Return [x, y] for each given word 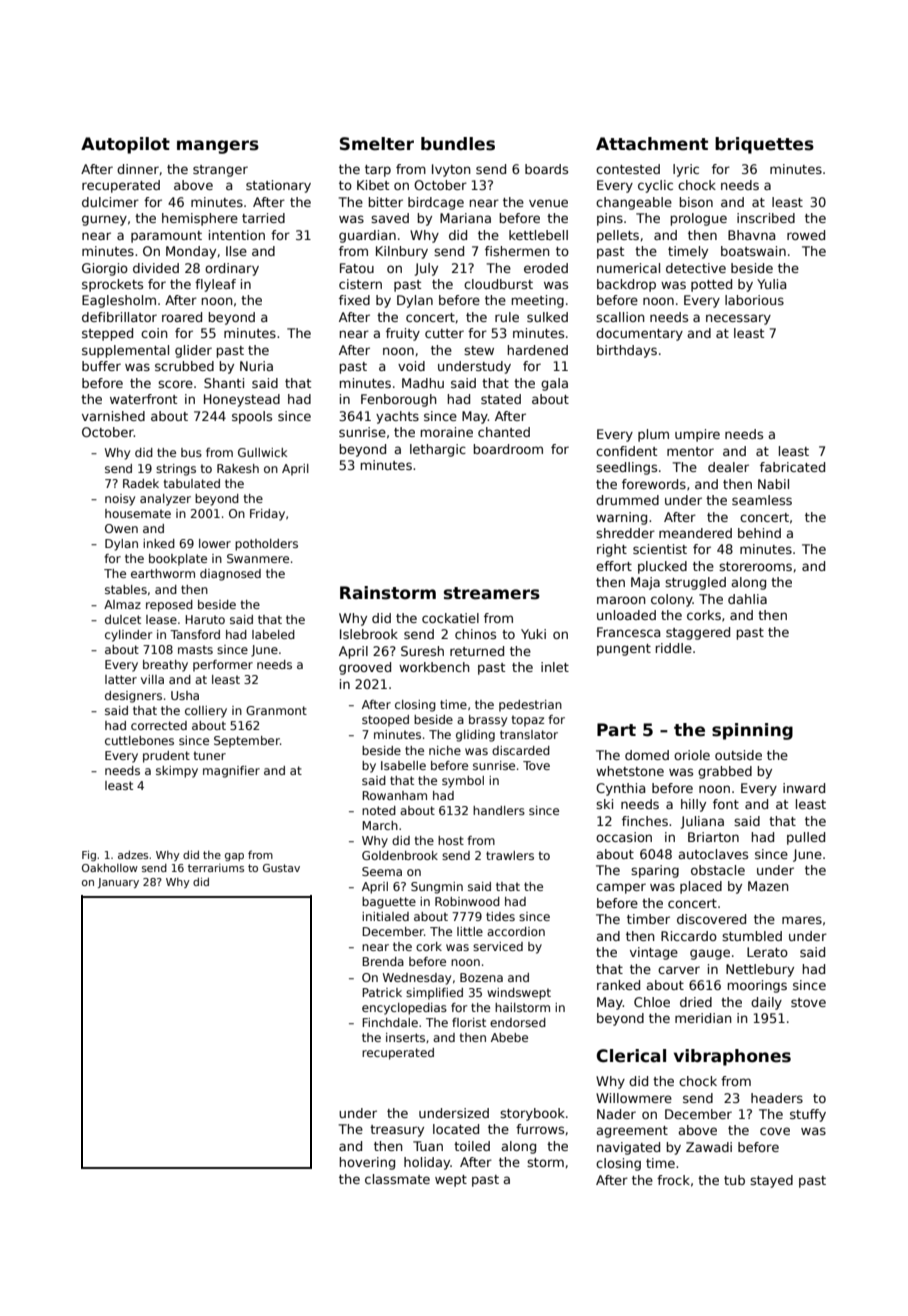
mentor [690, 451]
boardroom [508, 449]
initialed [385, 916]
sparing [655, 871]
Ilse [236, 251]
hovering [367, 1163]
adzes [133, 855]
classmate [397, 1179]
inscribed [766, 218]
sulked [547, 317]
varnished [113, 416]
